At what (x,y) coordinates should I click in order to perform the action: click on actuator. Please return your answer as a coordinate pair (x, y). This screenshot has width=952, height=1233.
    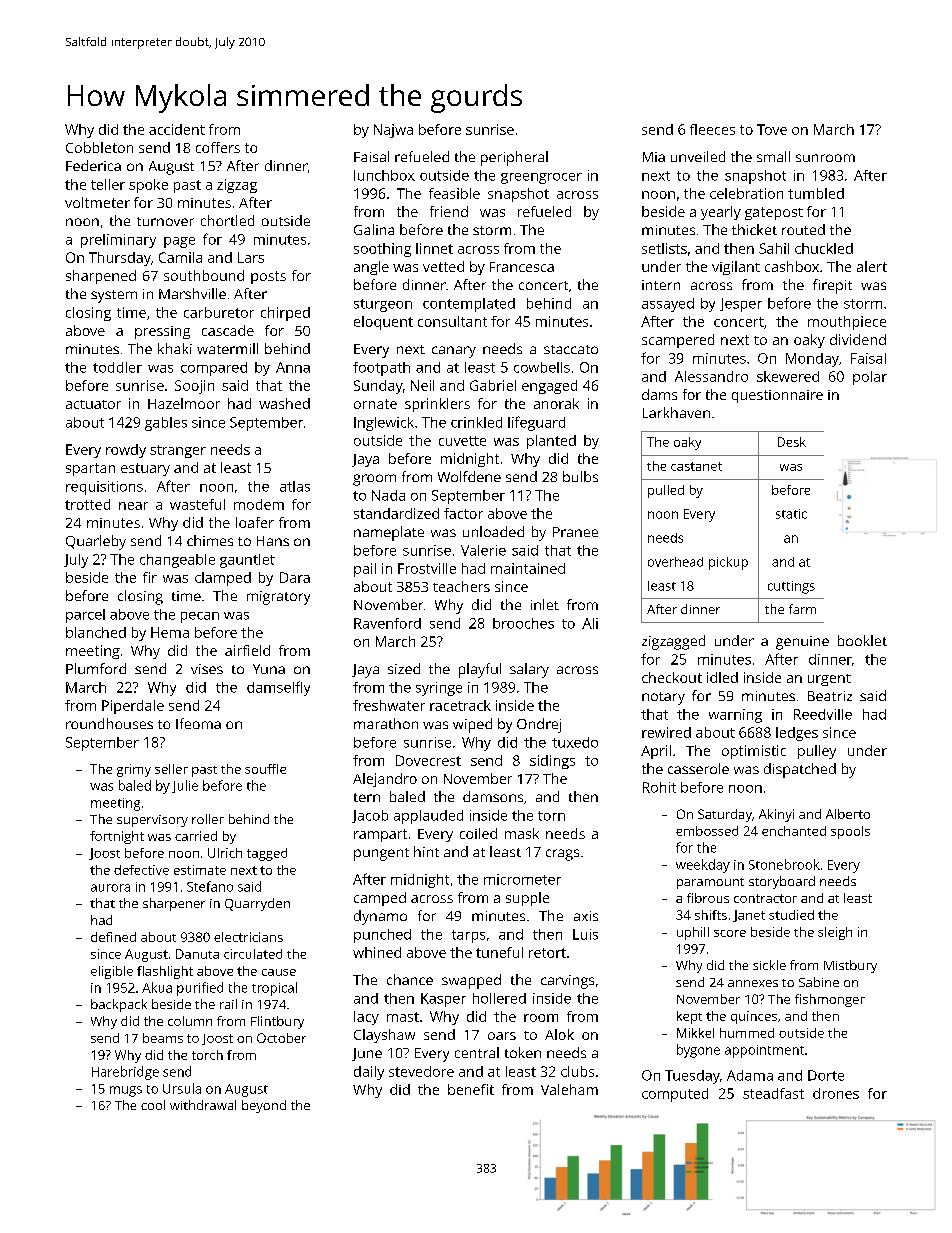
    Looking at the image, I should click on (93, 404).
